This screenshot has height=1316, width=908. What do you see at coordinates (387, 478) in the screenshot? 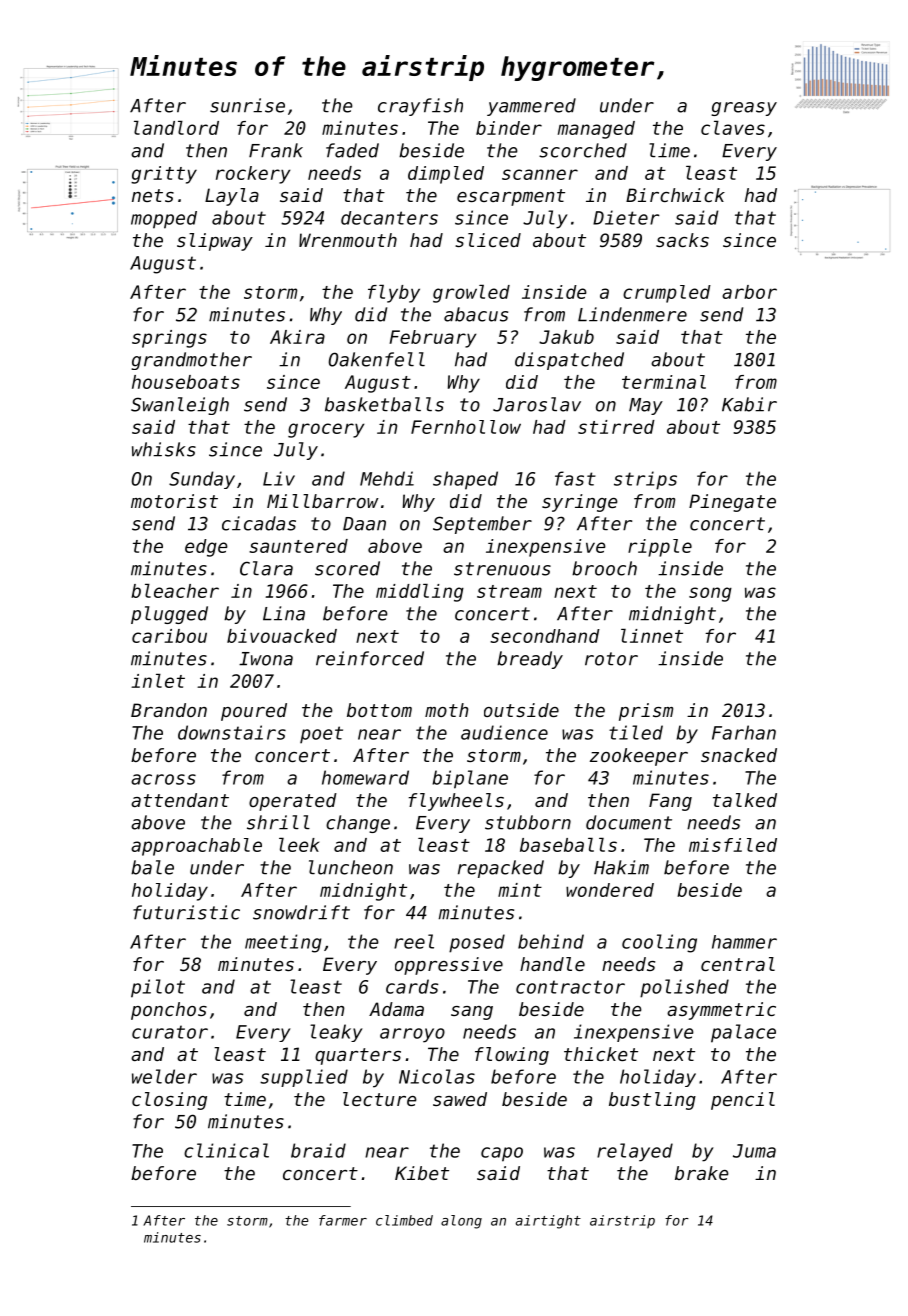
I see `Mehdi` at bounding box center [387, 478].
